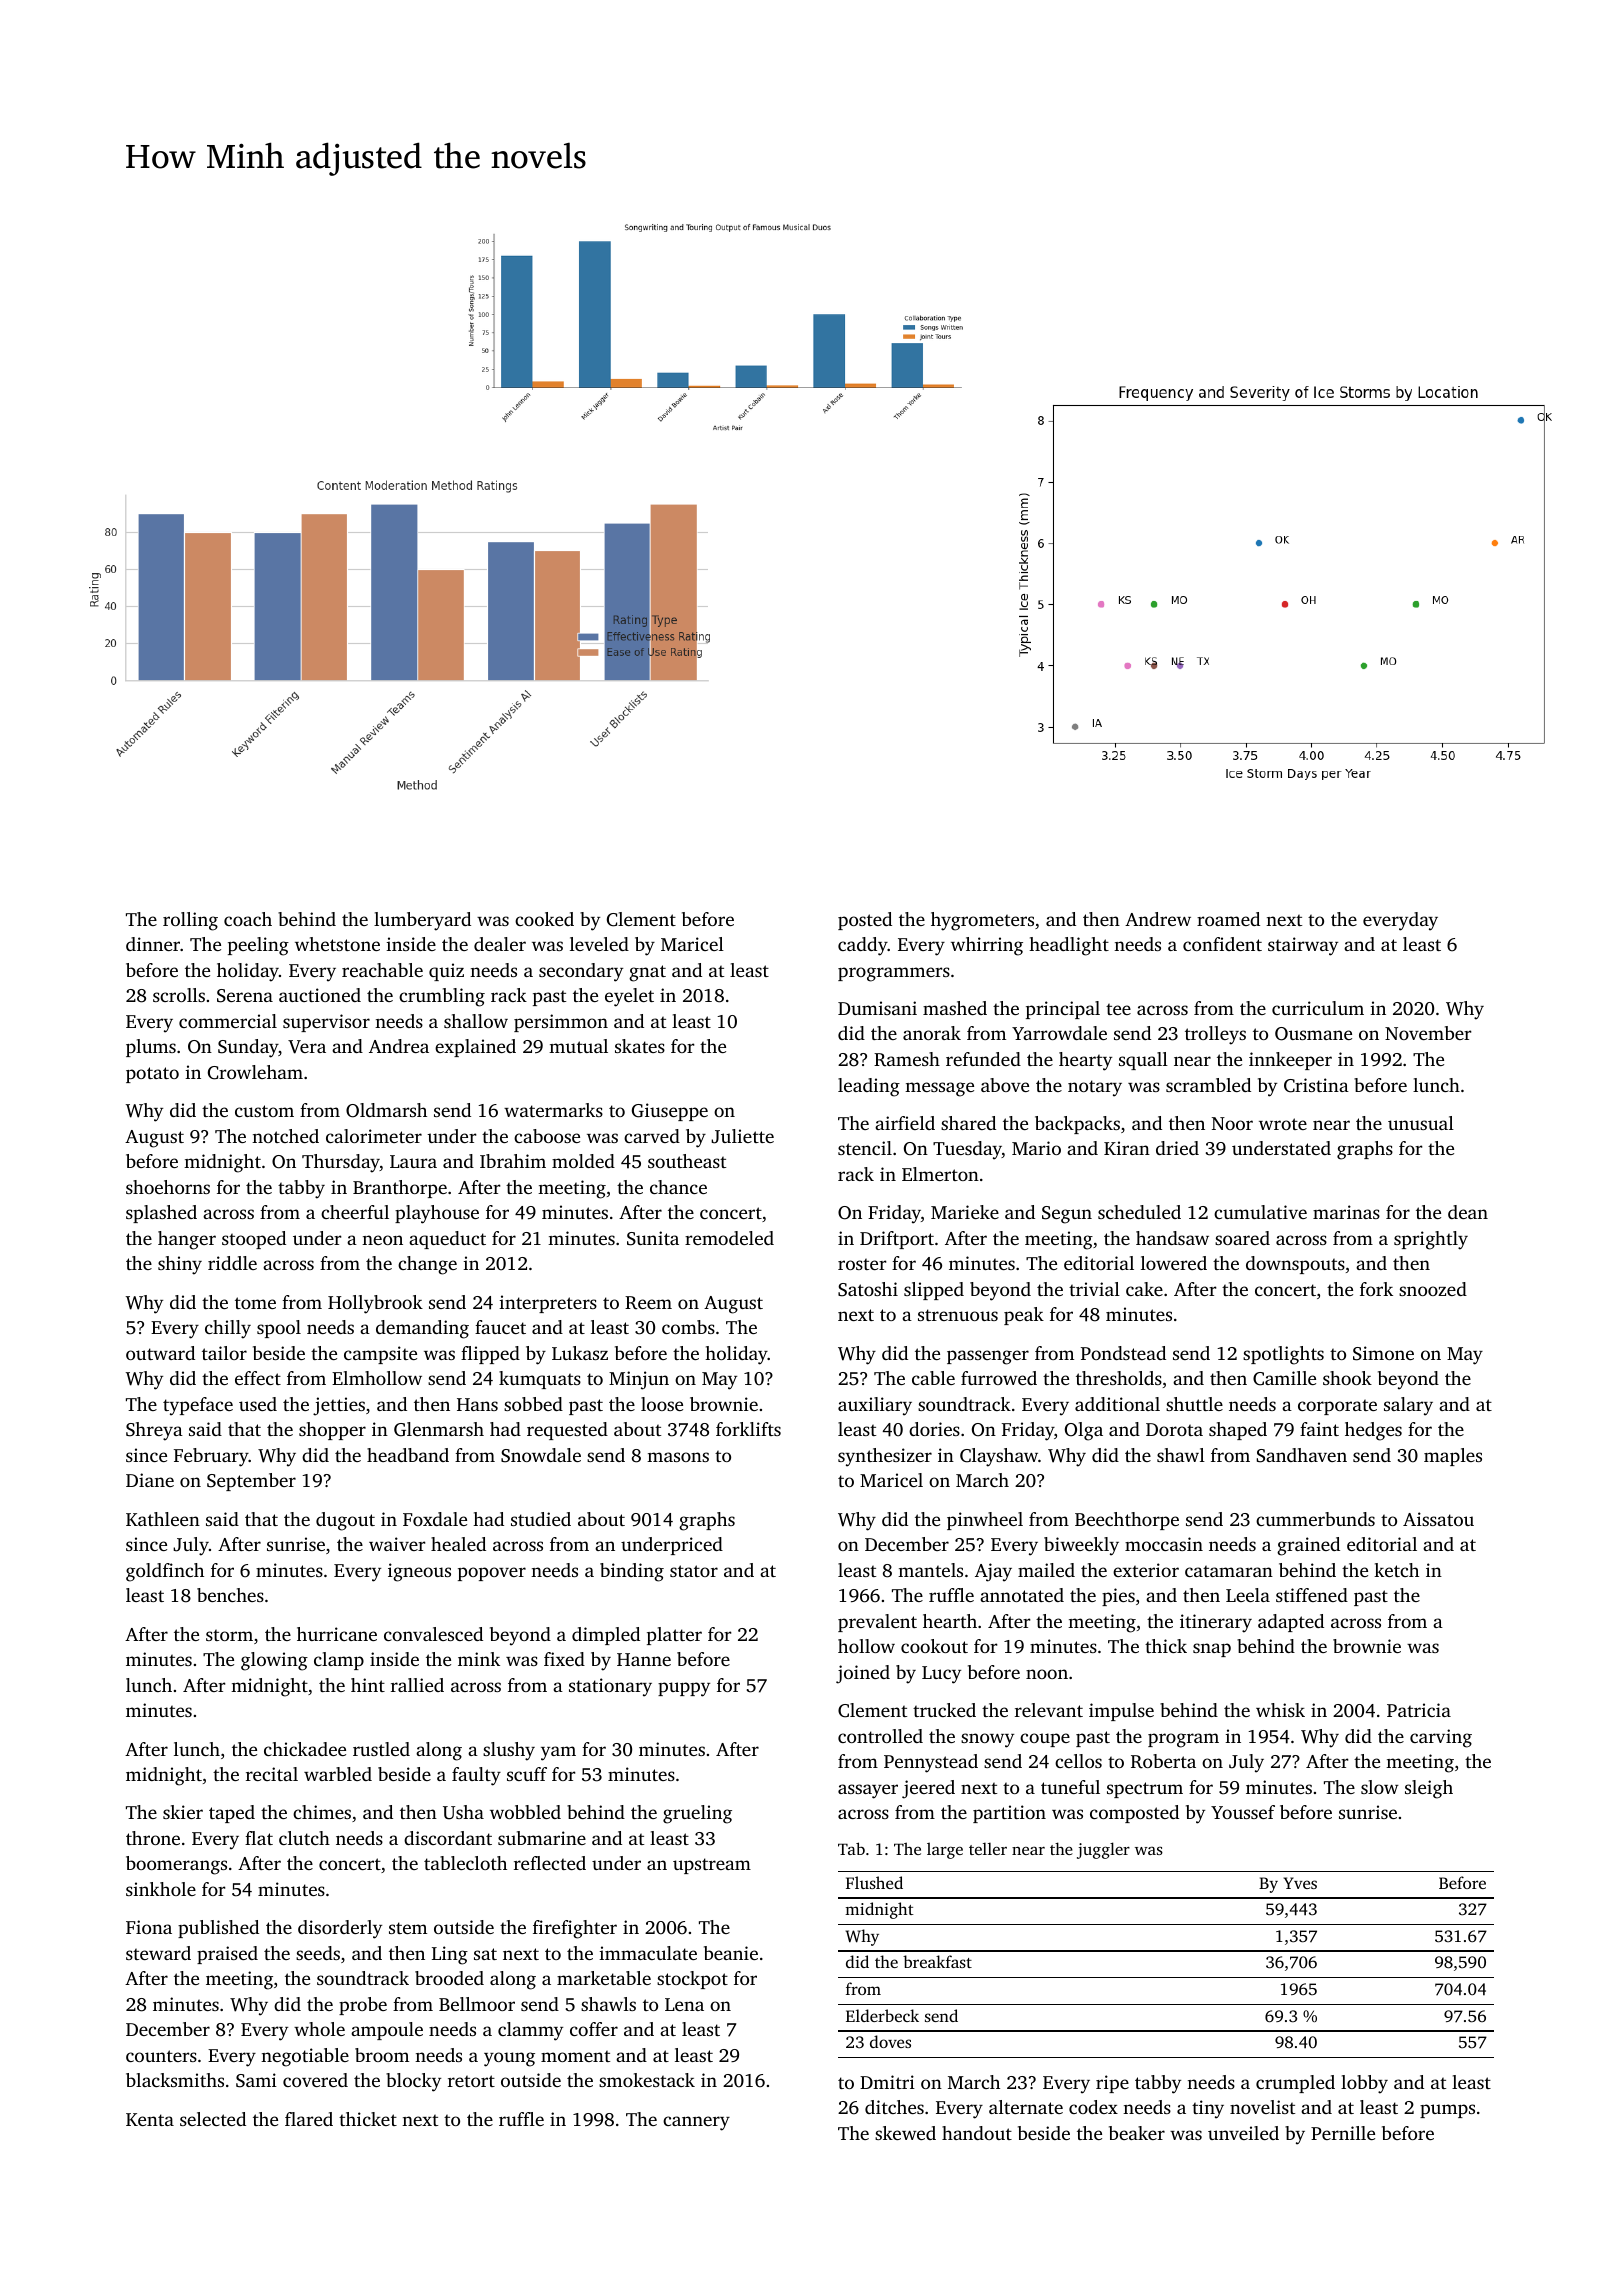  Describe the element at coordinates (160, 1353) in the screenshot. I see `outward` at that location.
